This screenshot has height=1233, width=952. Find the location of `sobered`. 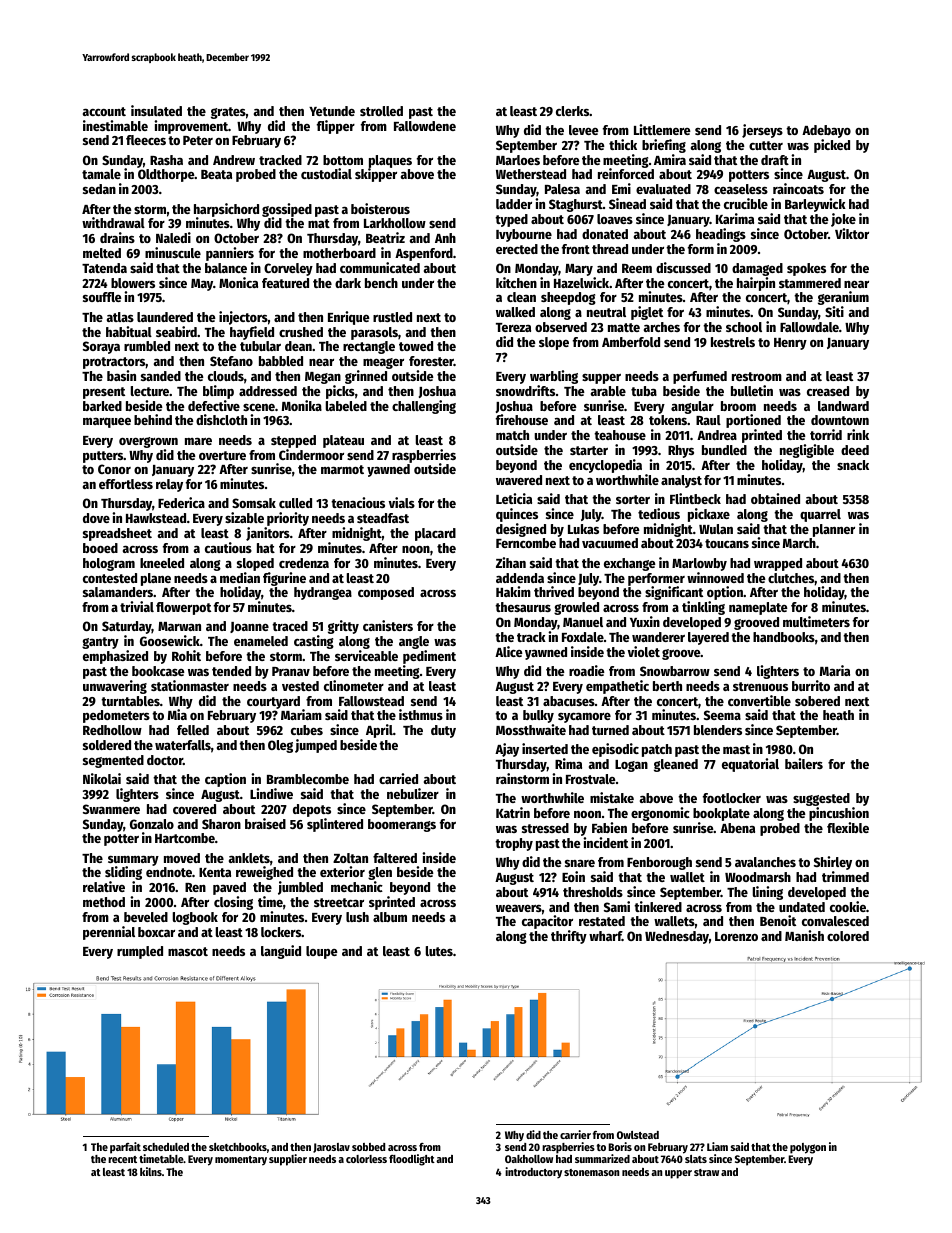

sobered is located at coordinates (817, 701).
